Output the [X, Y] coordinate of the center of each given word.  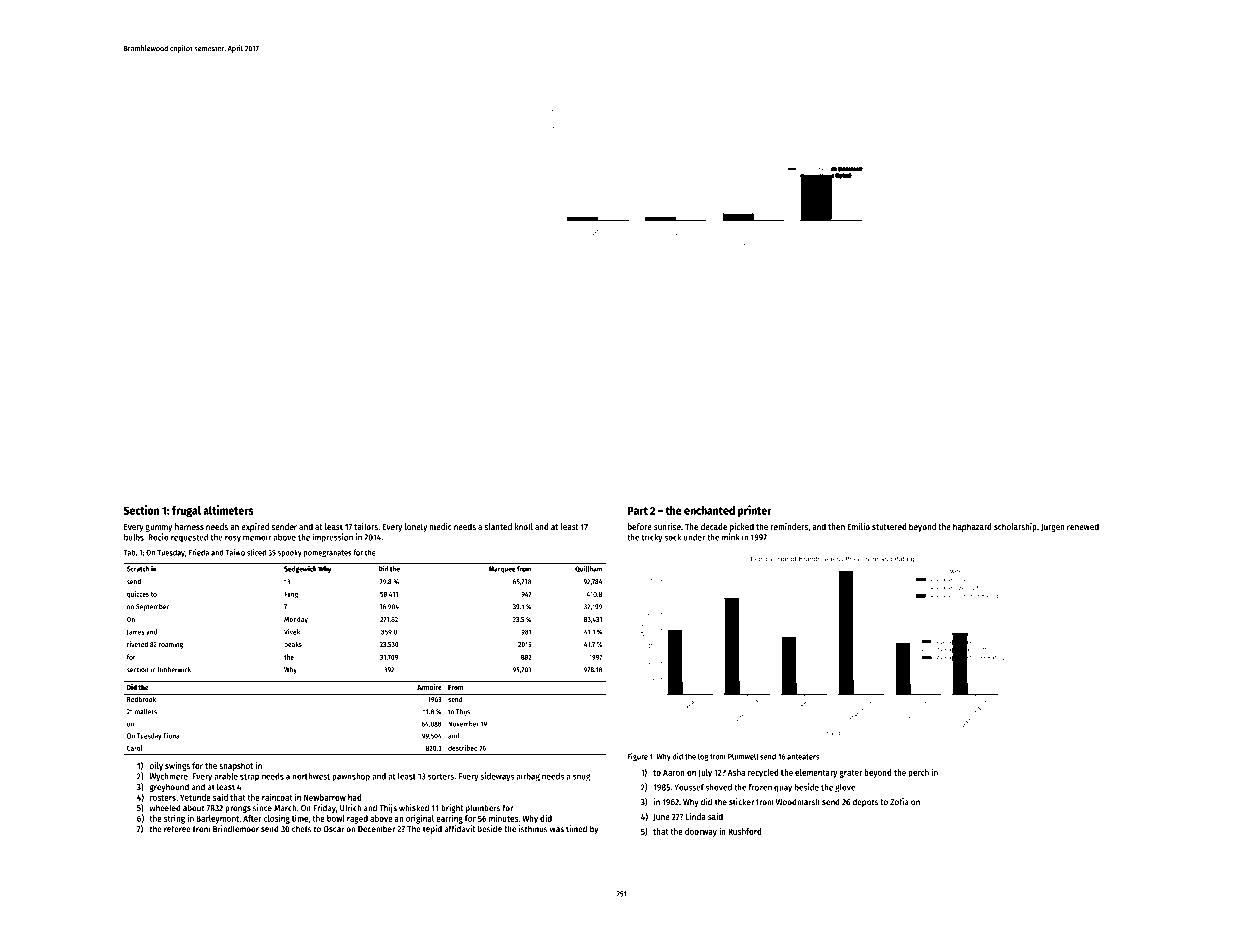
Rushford [745, 831]
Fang [291, 595]
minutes [503, 818]
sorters [441, 776]
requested [189, 538]
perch [918, 773]
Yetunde [195, 797]
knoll [524, 526]
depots [865, 802]
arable [226, 776]
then [836, 526]
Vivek [292, 632]
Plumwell [743, 756]
